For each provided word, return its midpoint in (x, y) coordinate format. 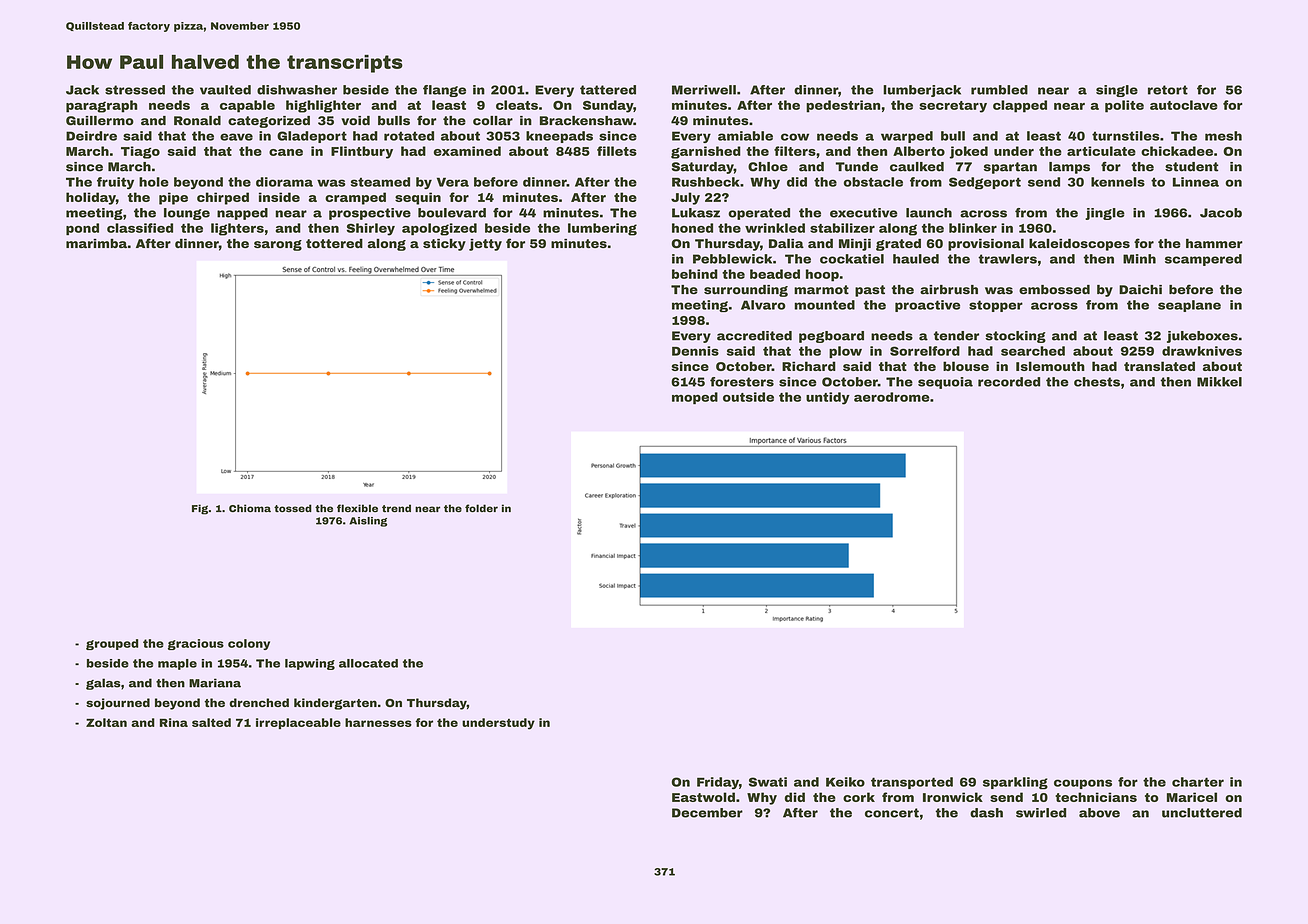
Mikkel (1219, 382)
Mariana (215, 683)
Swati (768, 782)
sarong (278, 245)
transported (912, 783)
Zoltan (106, 722)
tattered (608, 90)
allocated (368, 663)
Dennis (695, 351)
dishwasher (297, 90)
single (1117, 91)
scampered (1203, 260)
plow (845, 352)
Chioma (250, 508)
